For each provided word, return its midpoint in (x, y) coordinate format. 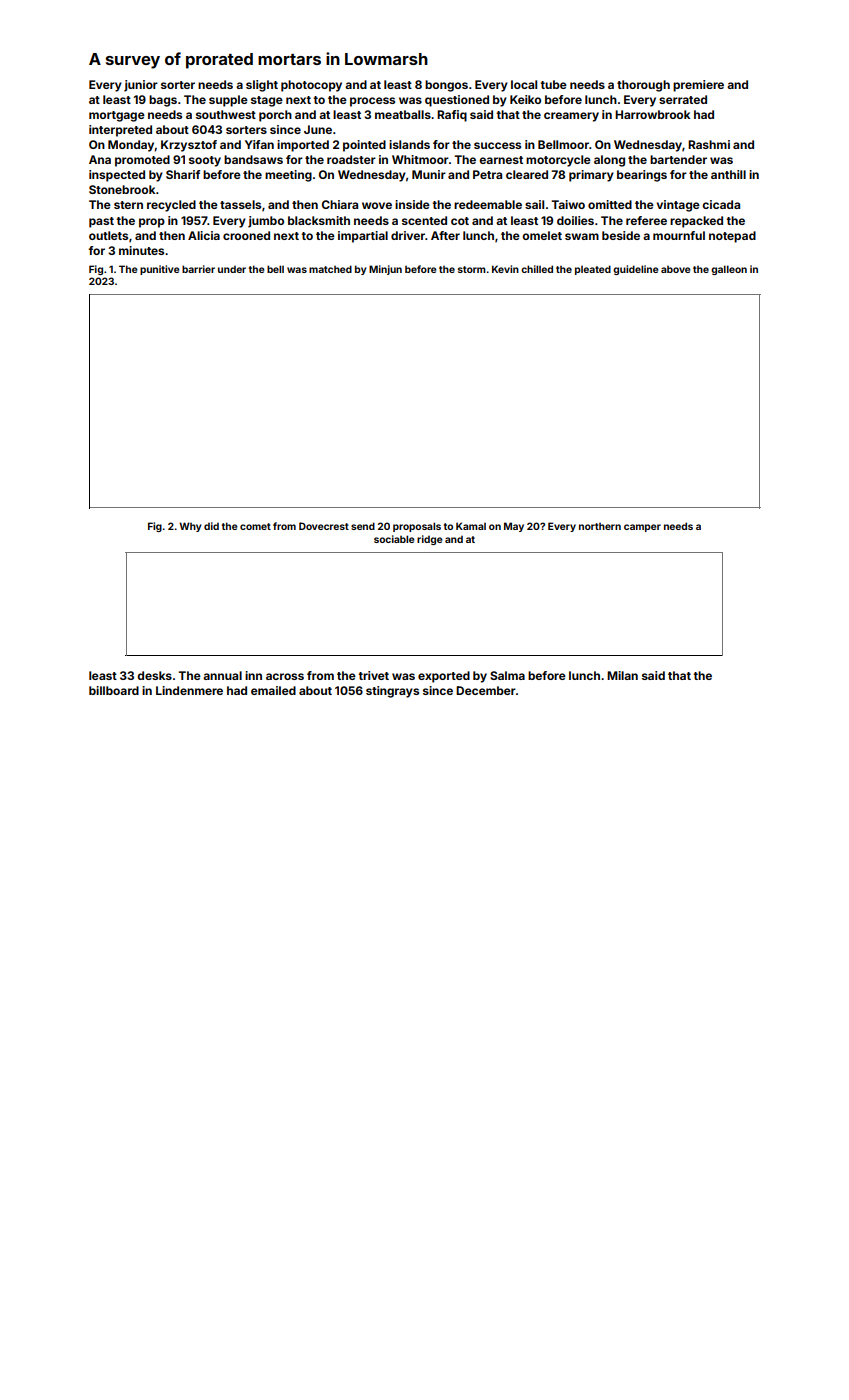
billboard (114, 690)
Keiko (525, 99)
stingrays (392, 692)
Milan (622, 675)
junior (141, 86)
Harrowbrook (652, 114)
